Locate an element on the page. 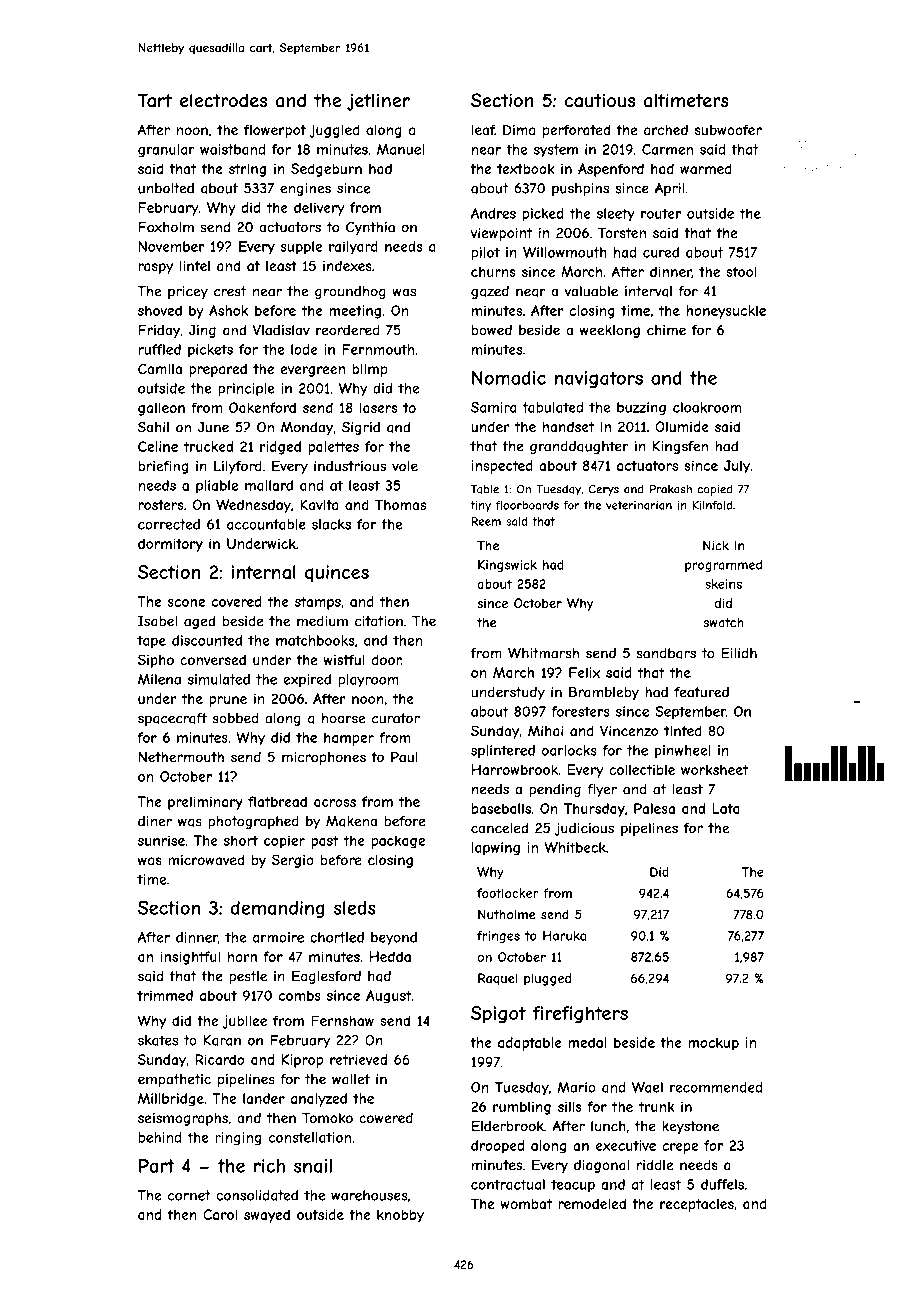  cautious is located at coordinates (600, 100).
